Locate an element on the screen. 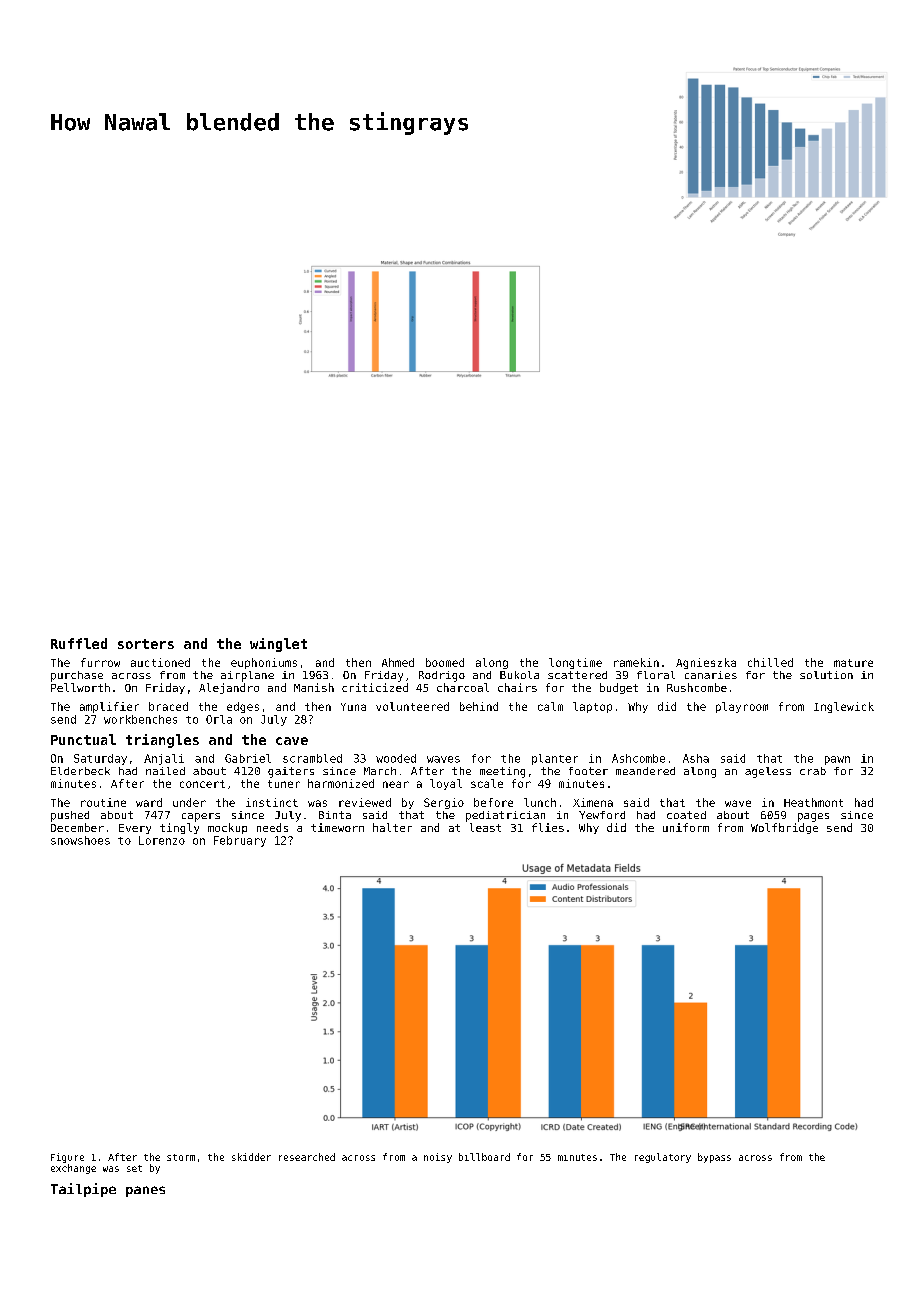 The height and width of the screenshot is (1308, 924). ramekin is located at coordinates (636, 662).
